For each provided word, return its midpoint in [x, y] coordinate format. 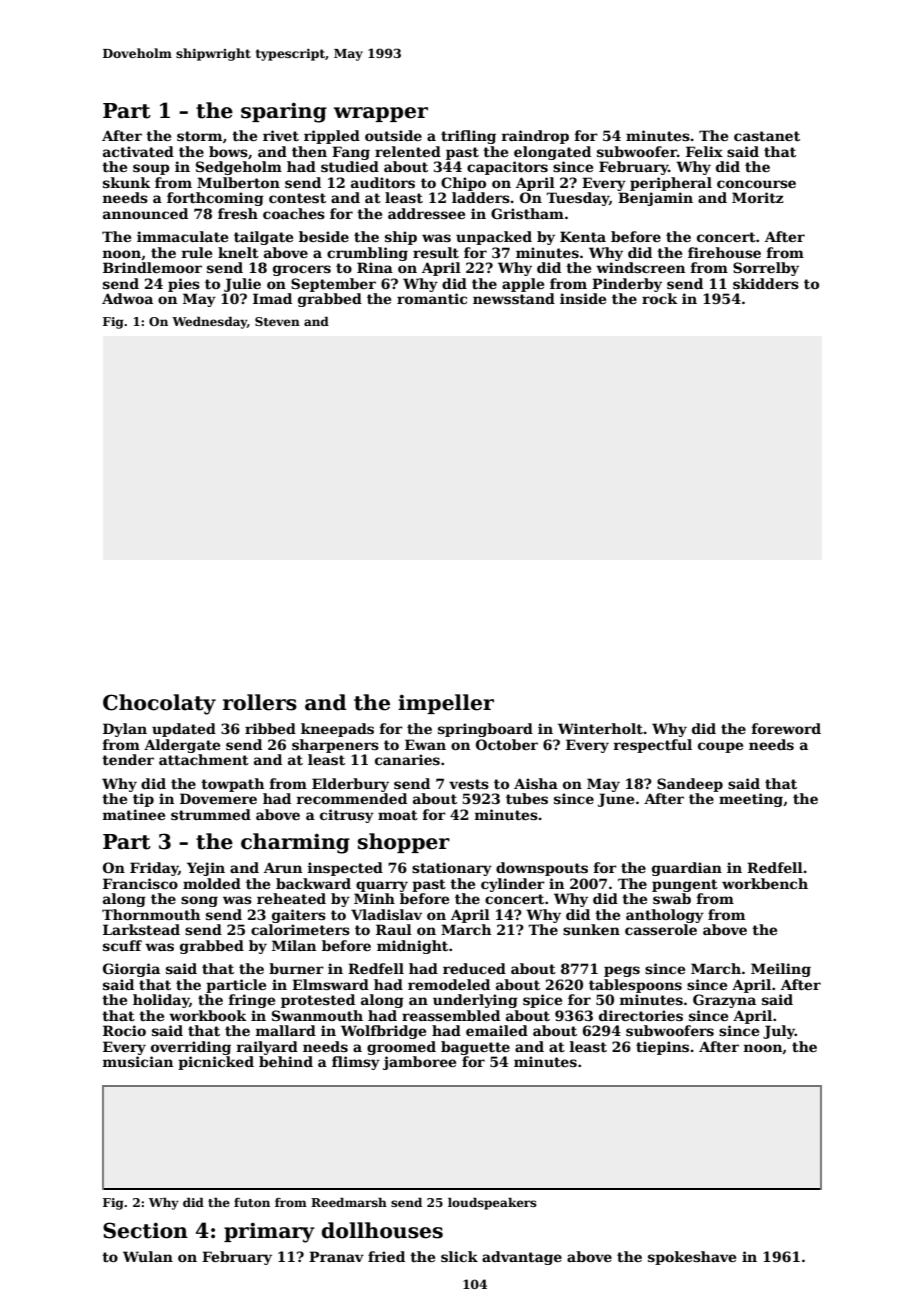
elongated [552, 153]
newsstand [514, 298]
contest [297, 198]
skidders [766, 283]
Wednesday [209, 323]
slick [459, 1256]
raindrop [535, 137]
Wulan [148, 1256]
